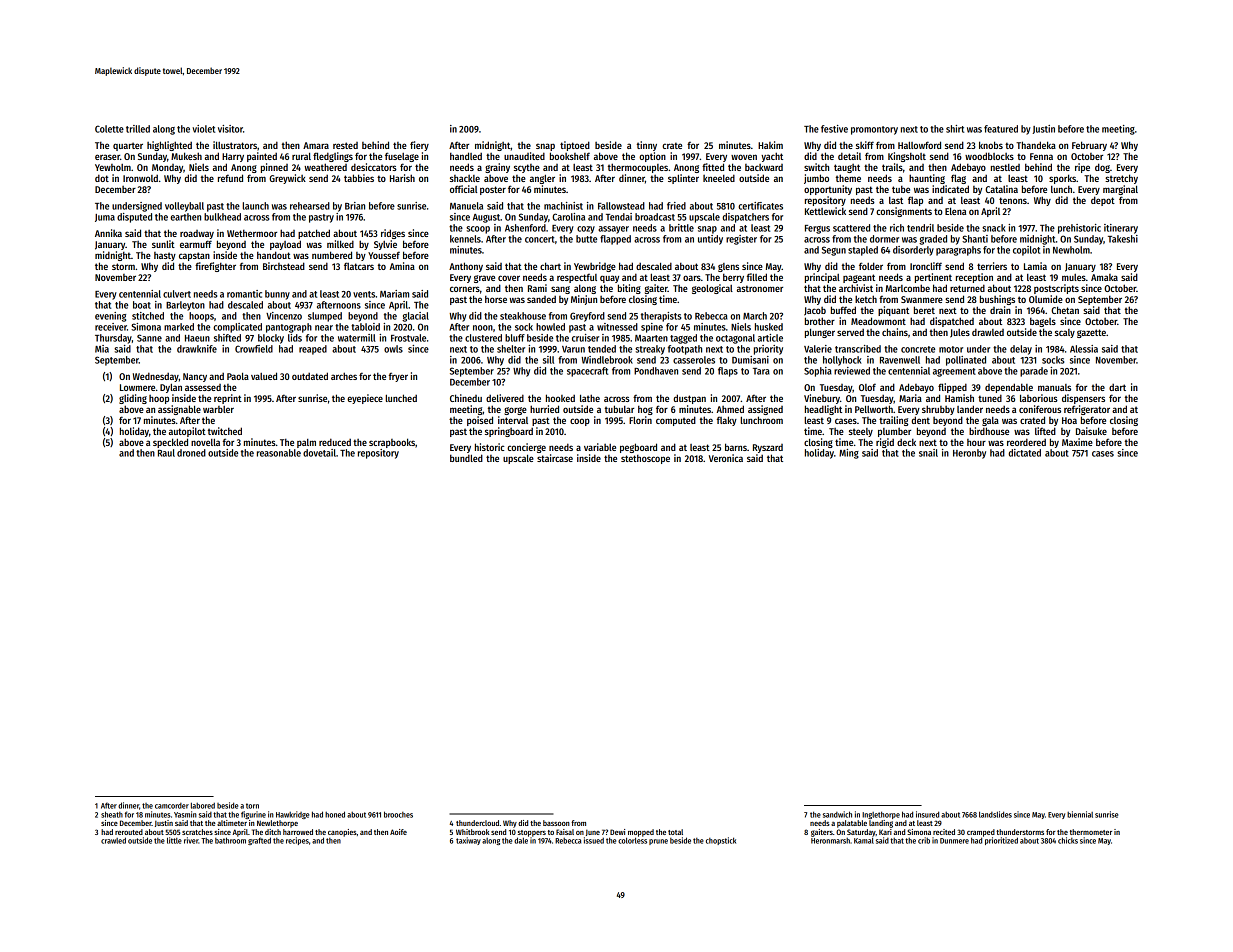 The height and width of the page is (952, 1233). Describe the element at coordinates (279, 453) in the page. I see `reasonable` at that location.
